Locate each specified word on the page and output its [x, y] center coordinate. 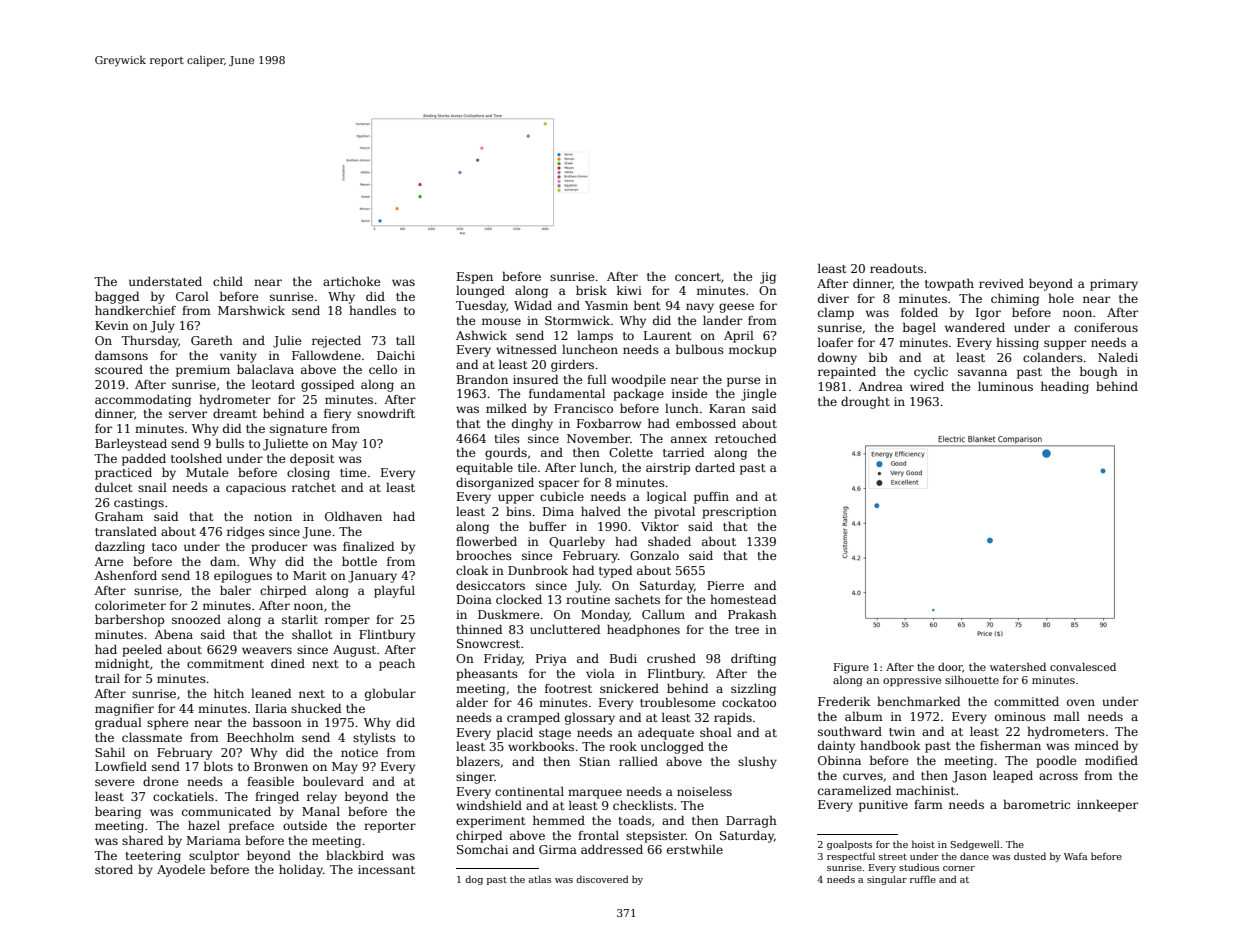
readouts [896, 268]
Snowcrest [488, 643]
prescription [739, 513]
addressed [612, 849]
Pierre [725, 585]
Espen [475, 278]
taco [164, 547]
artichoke [352, 281]
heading [1065, 387]
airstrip [668, 469]
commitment [225, 663]
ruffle [923, 879]
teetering [153, 857]
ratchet [314, 487]
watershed [1018, 667]
